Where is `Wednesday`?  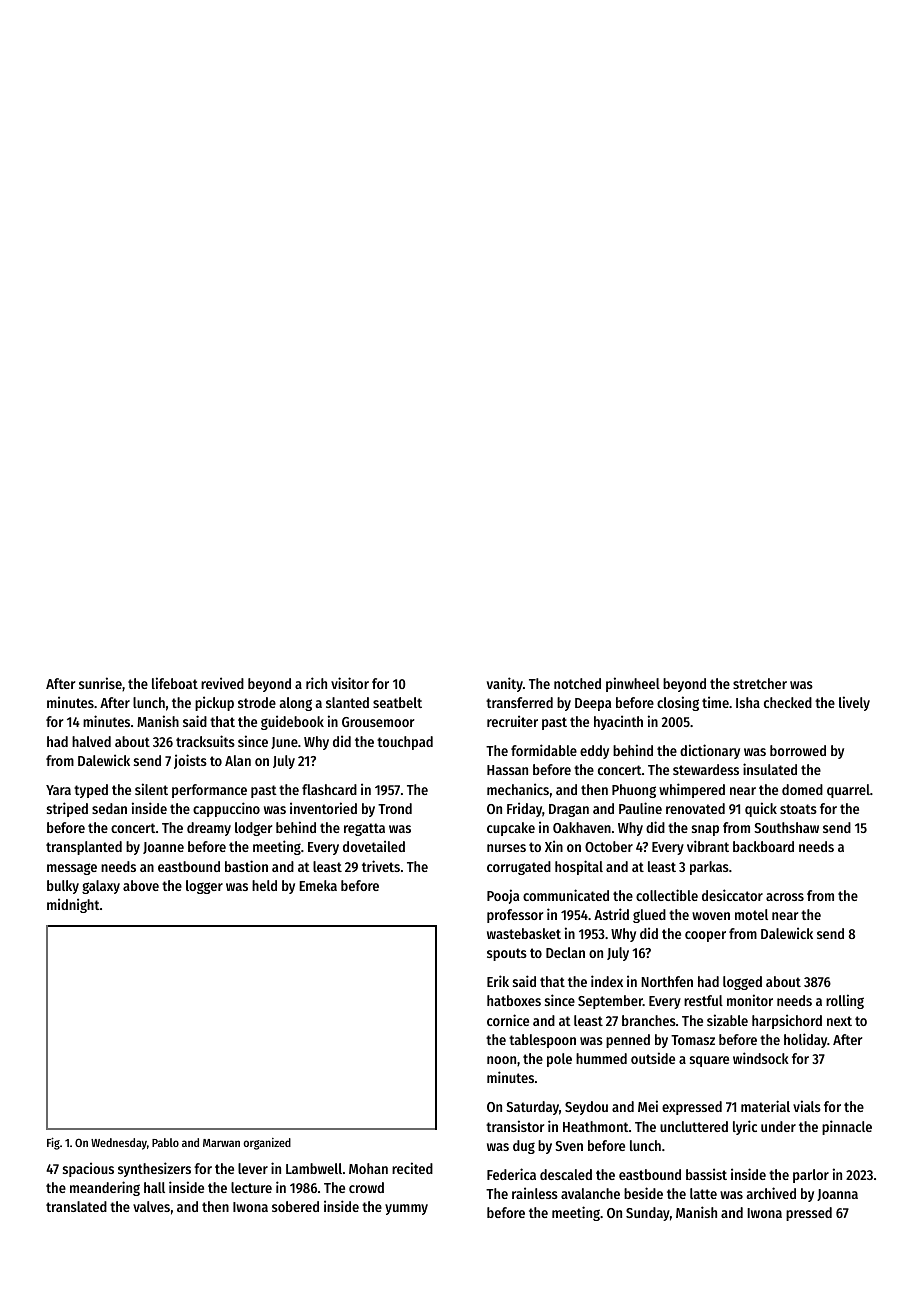
Wednesday is located at coordinates (119, 1144).
